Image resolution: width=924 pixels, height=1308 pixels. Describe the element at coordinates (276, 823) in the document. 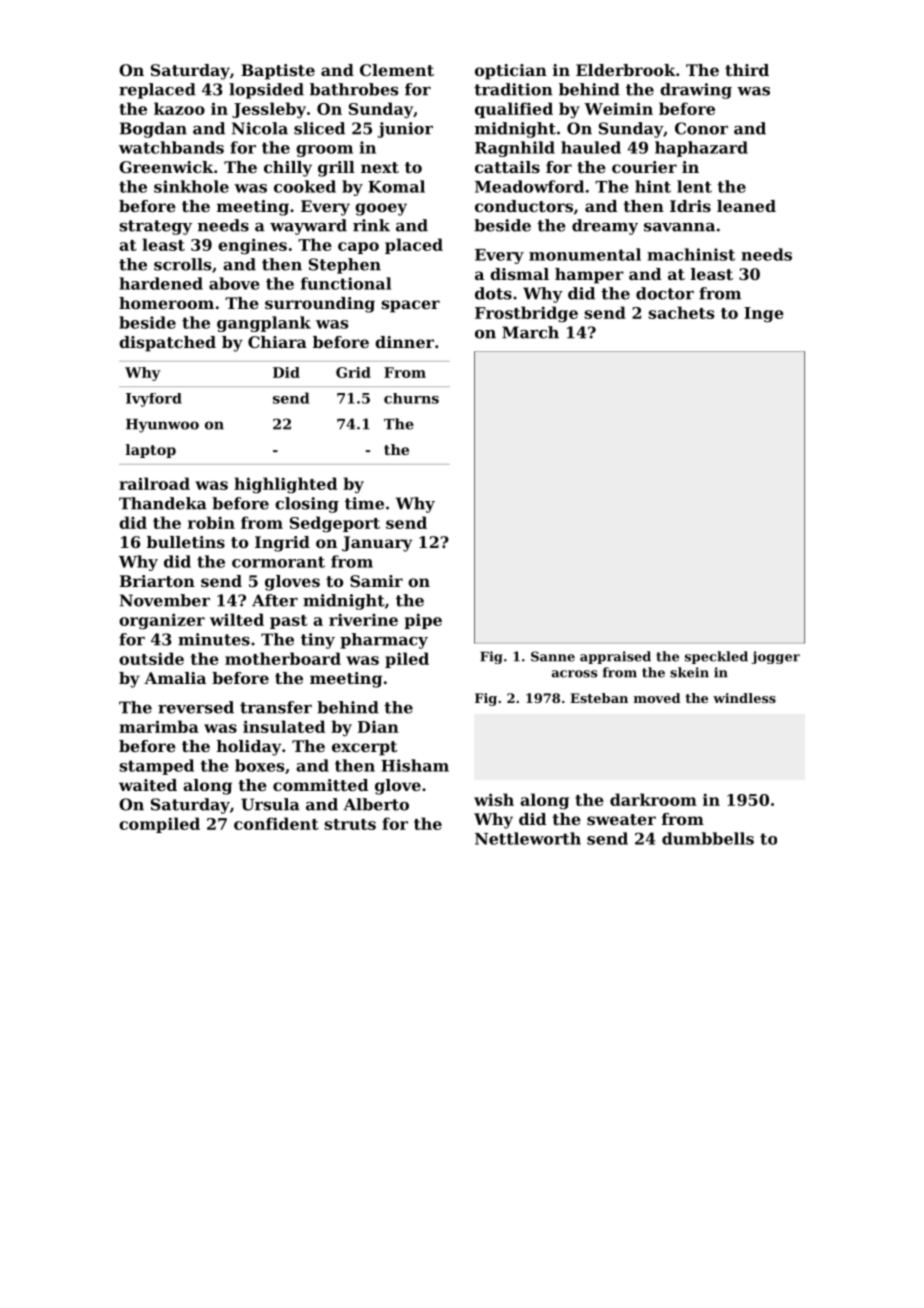

I see `confident` at that location.
